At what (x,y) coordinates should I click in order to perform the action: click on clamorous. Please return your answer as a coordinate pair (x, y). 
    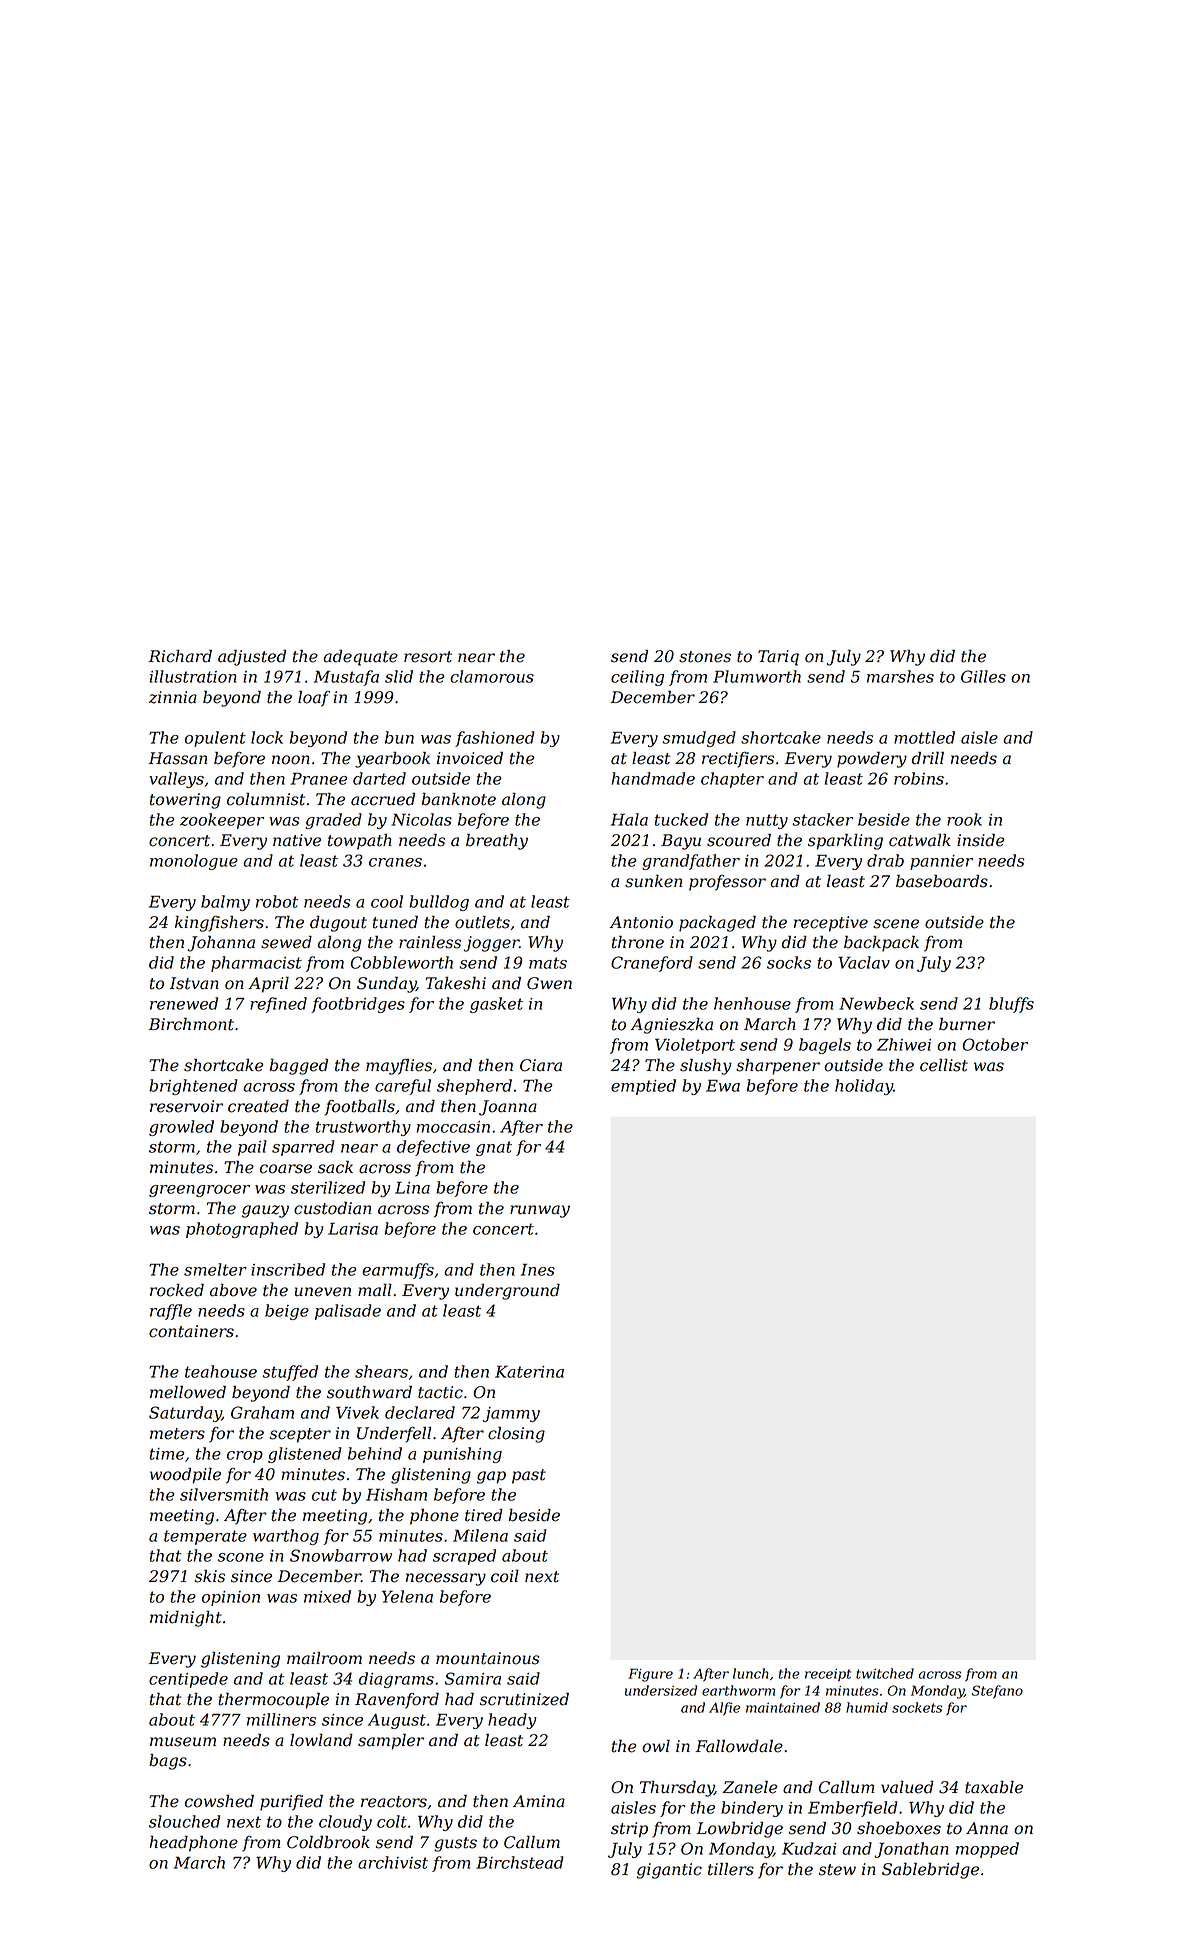
    Looking at the image, I should click on (492, 676).
